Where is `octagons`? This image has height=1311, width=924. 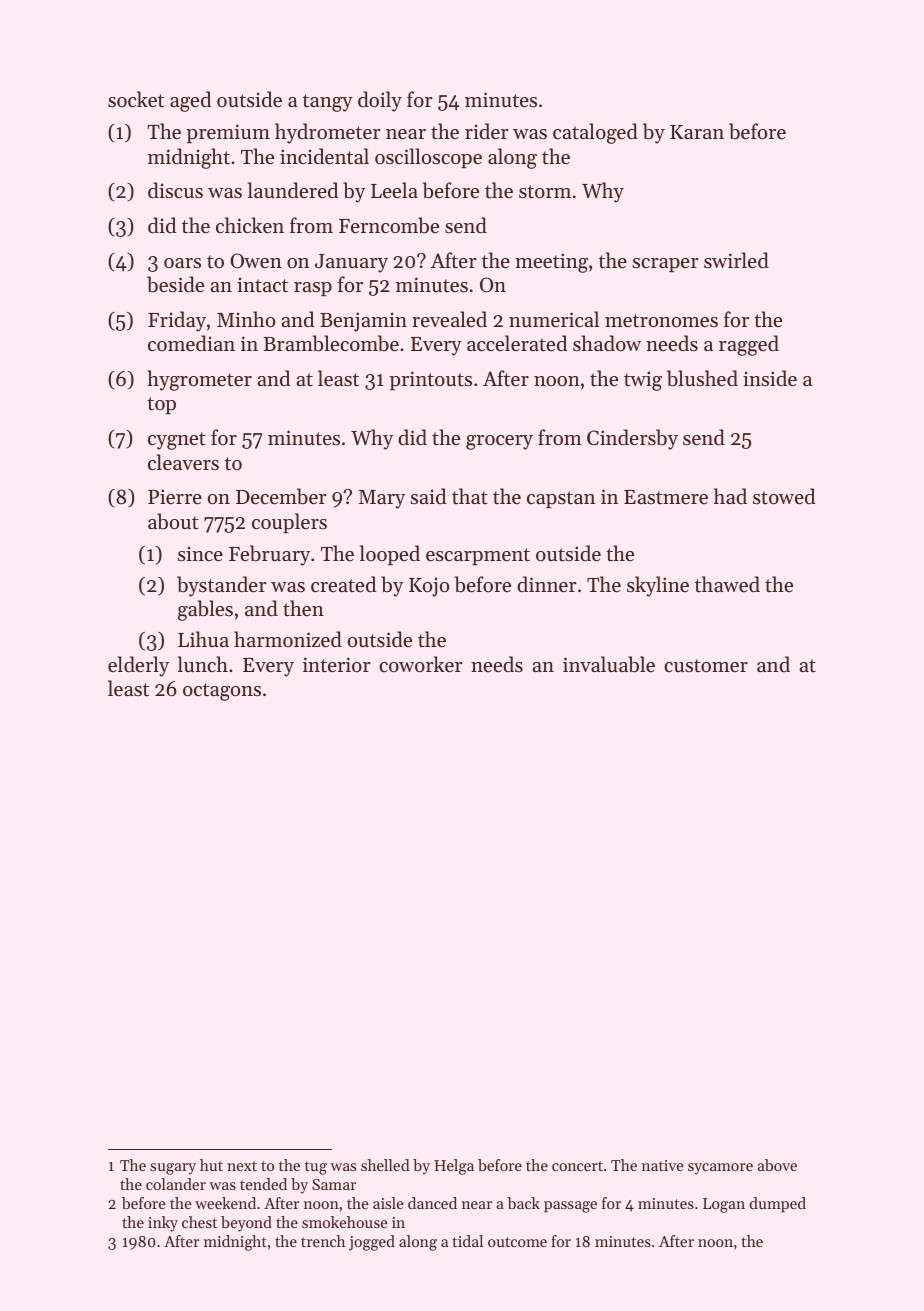
octagons is located at coordinates (222, 692).
